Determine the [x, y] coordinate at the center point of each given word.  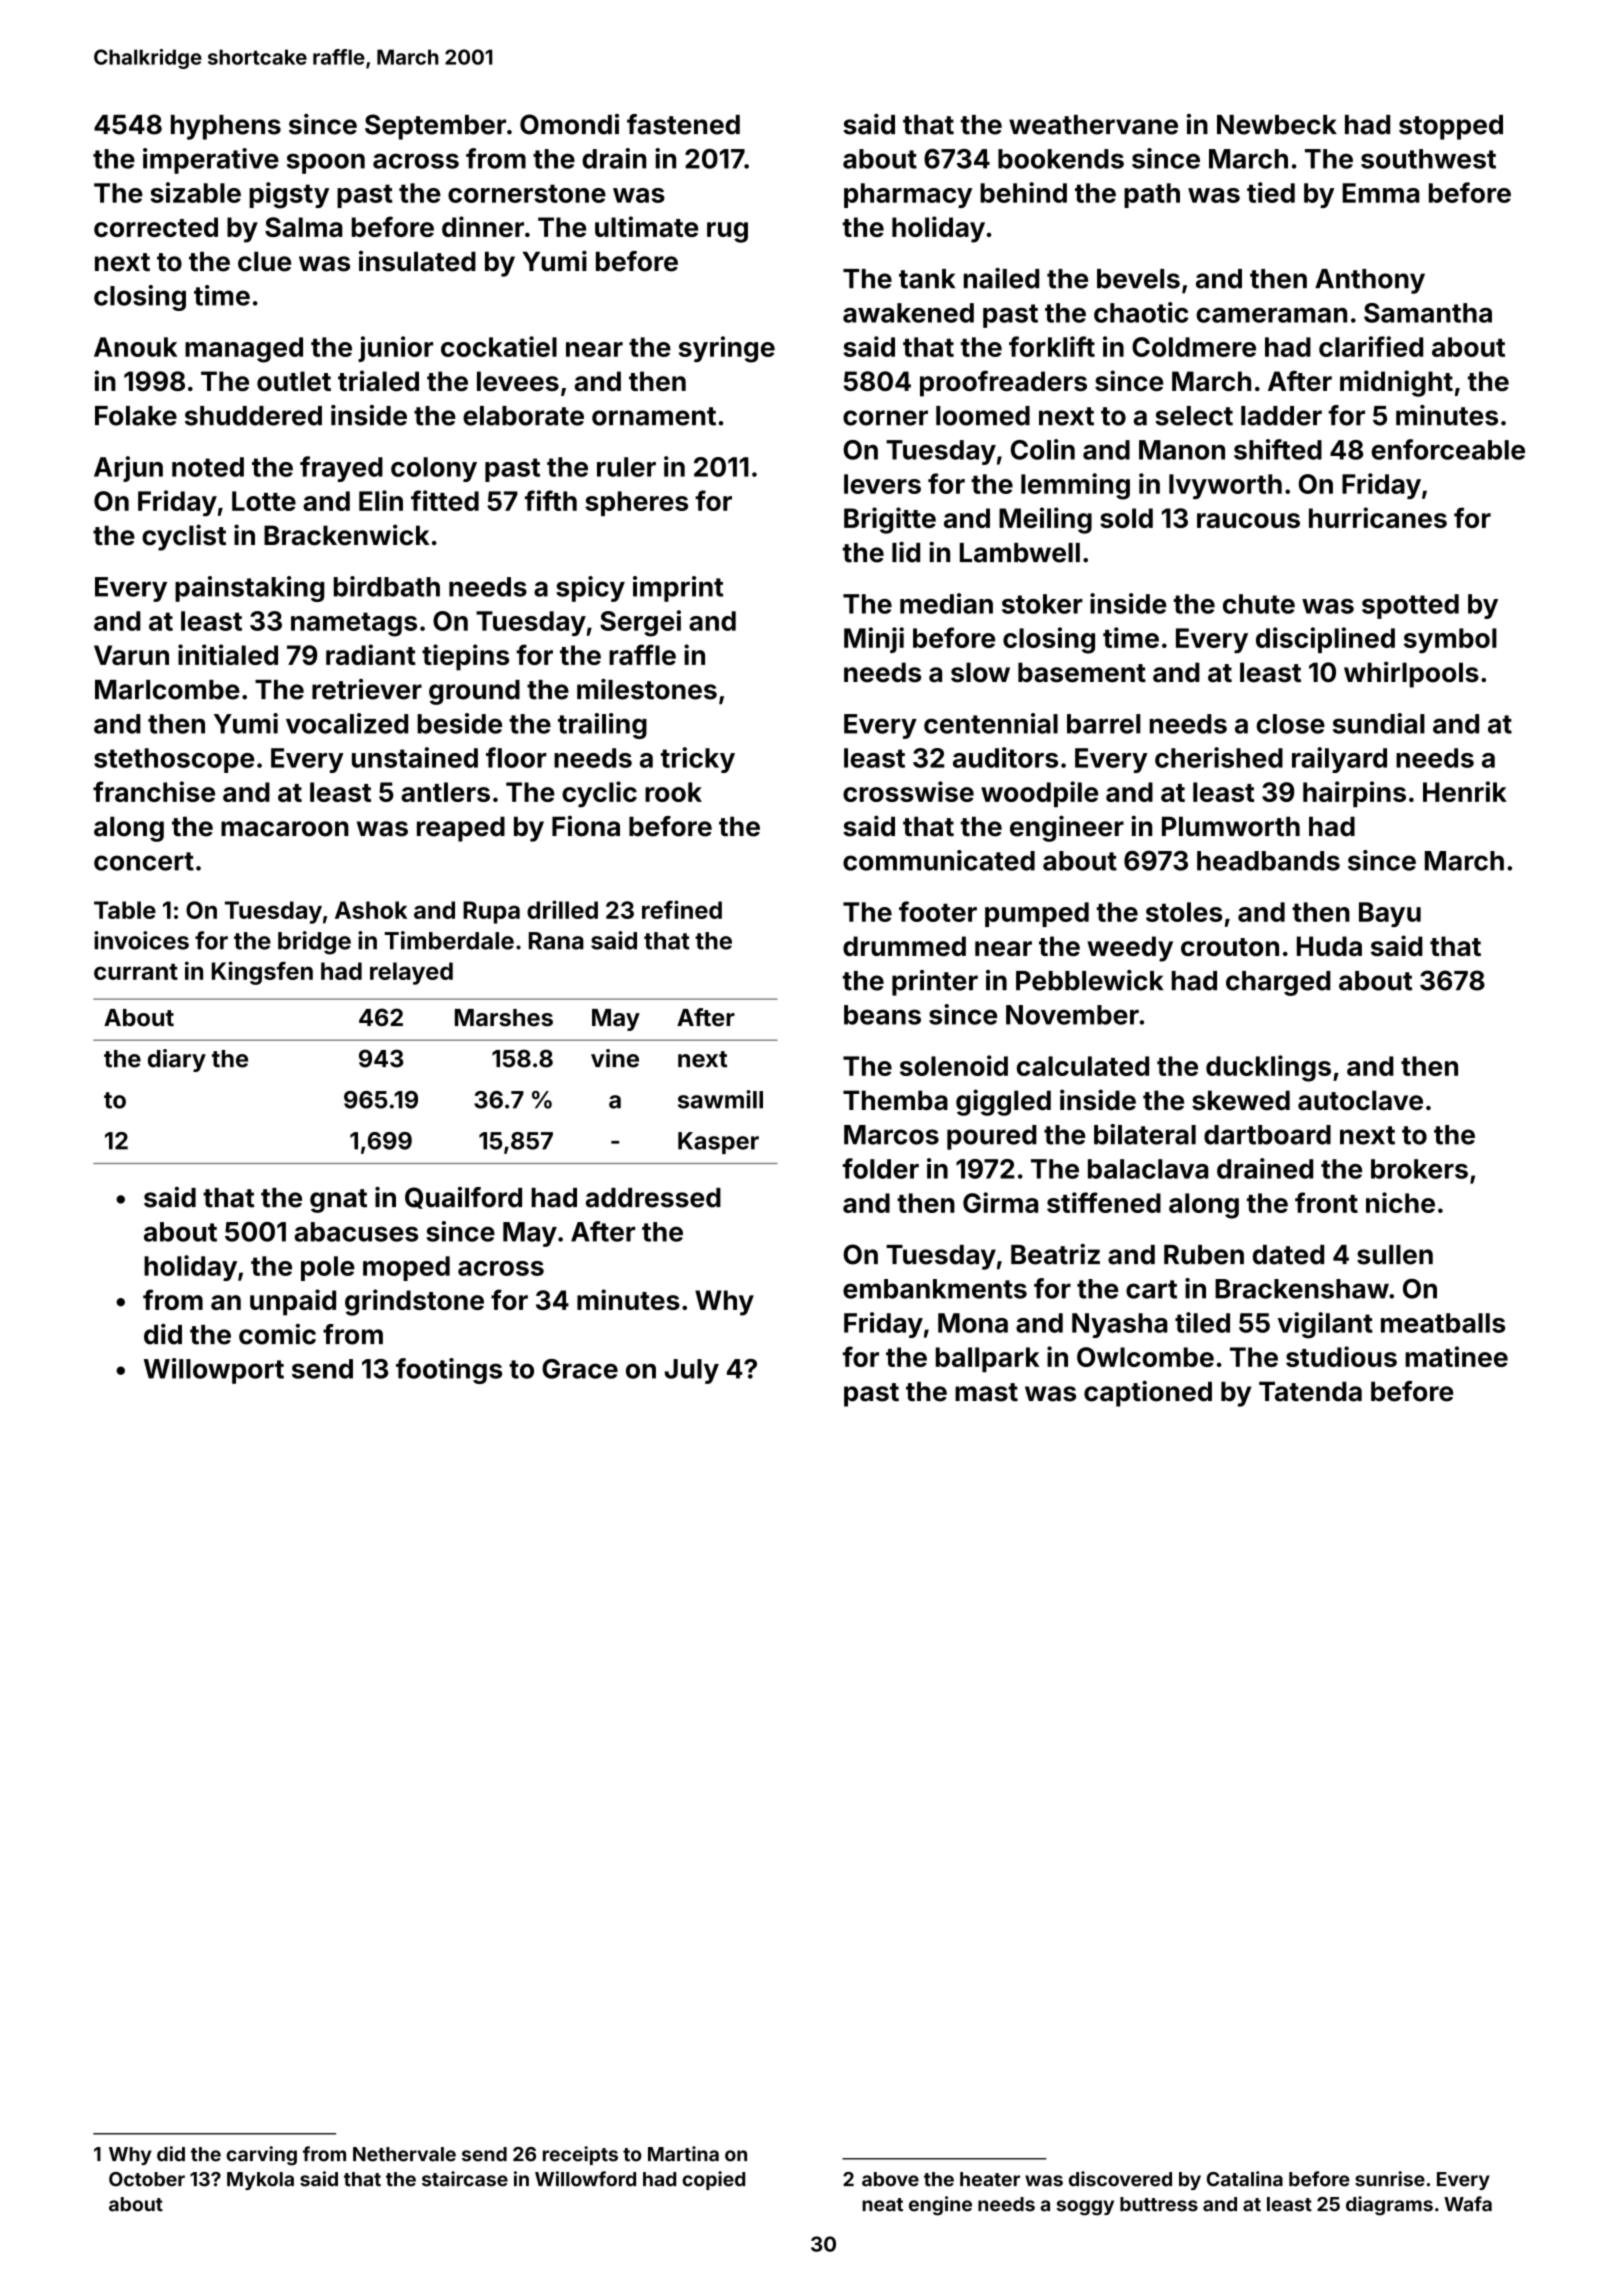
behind [1023, 192]
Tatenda [1310, 1391]
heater [990, 2179]
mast [986, 1392]
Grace [580, 1369]
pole [328, 1268]
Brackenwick [347, 535]
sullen [1395, 1255]
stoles [1184, 912]
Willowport [214, 1371]
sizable [195, 192]
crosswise [908, 791]
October [147, 2179]
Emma [1380, 193]
